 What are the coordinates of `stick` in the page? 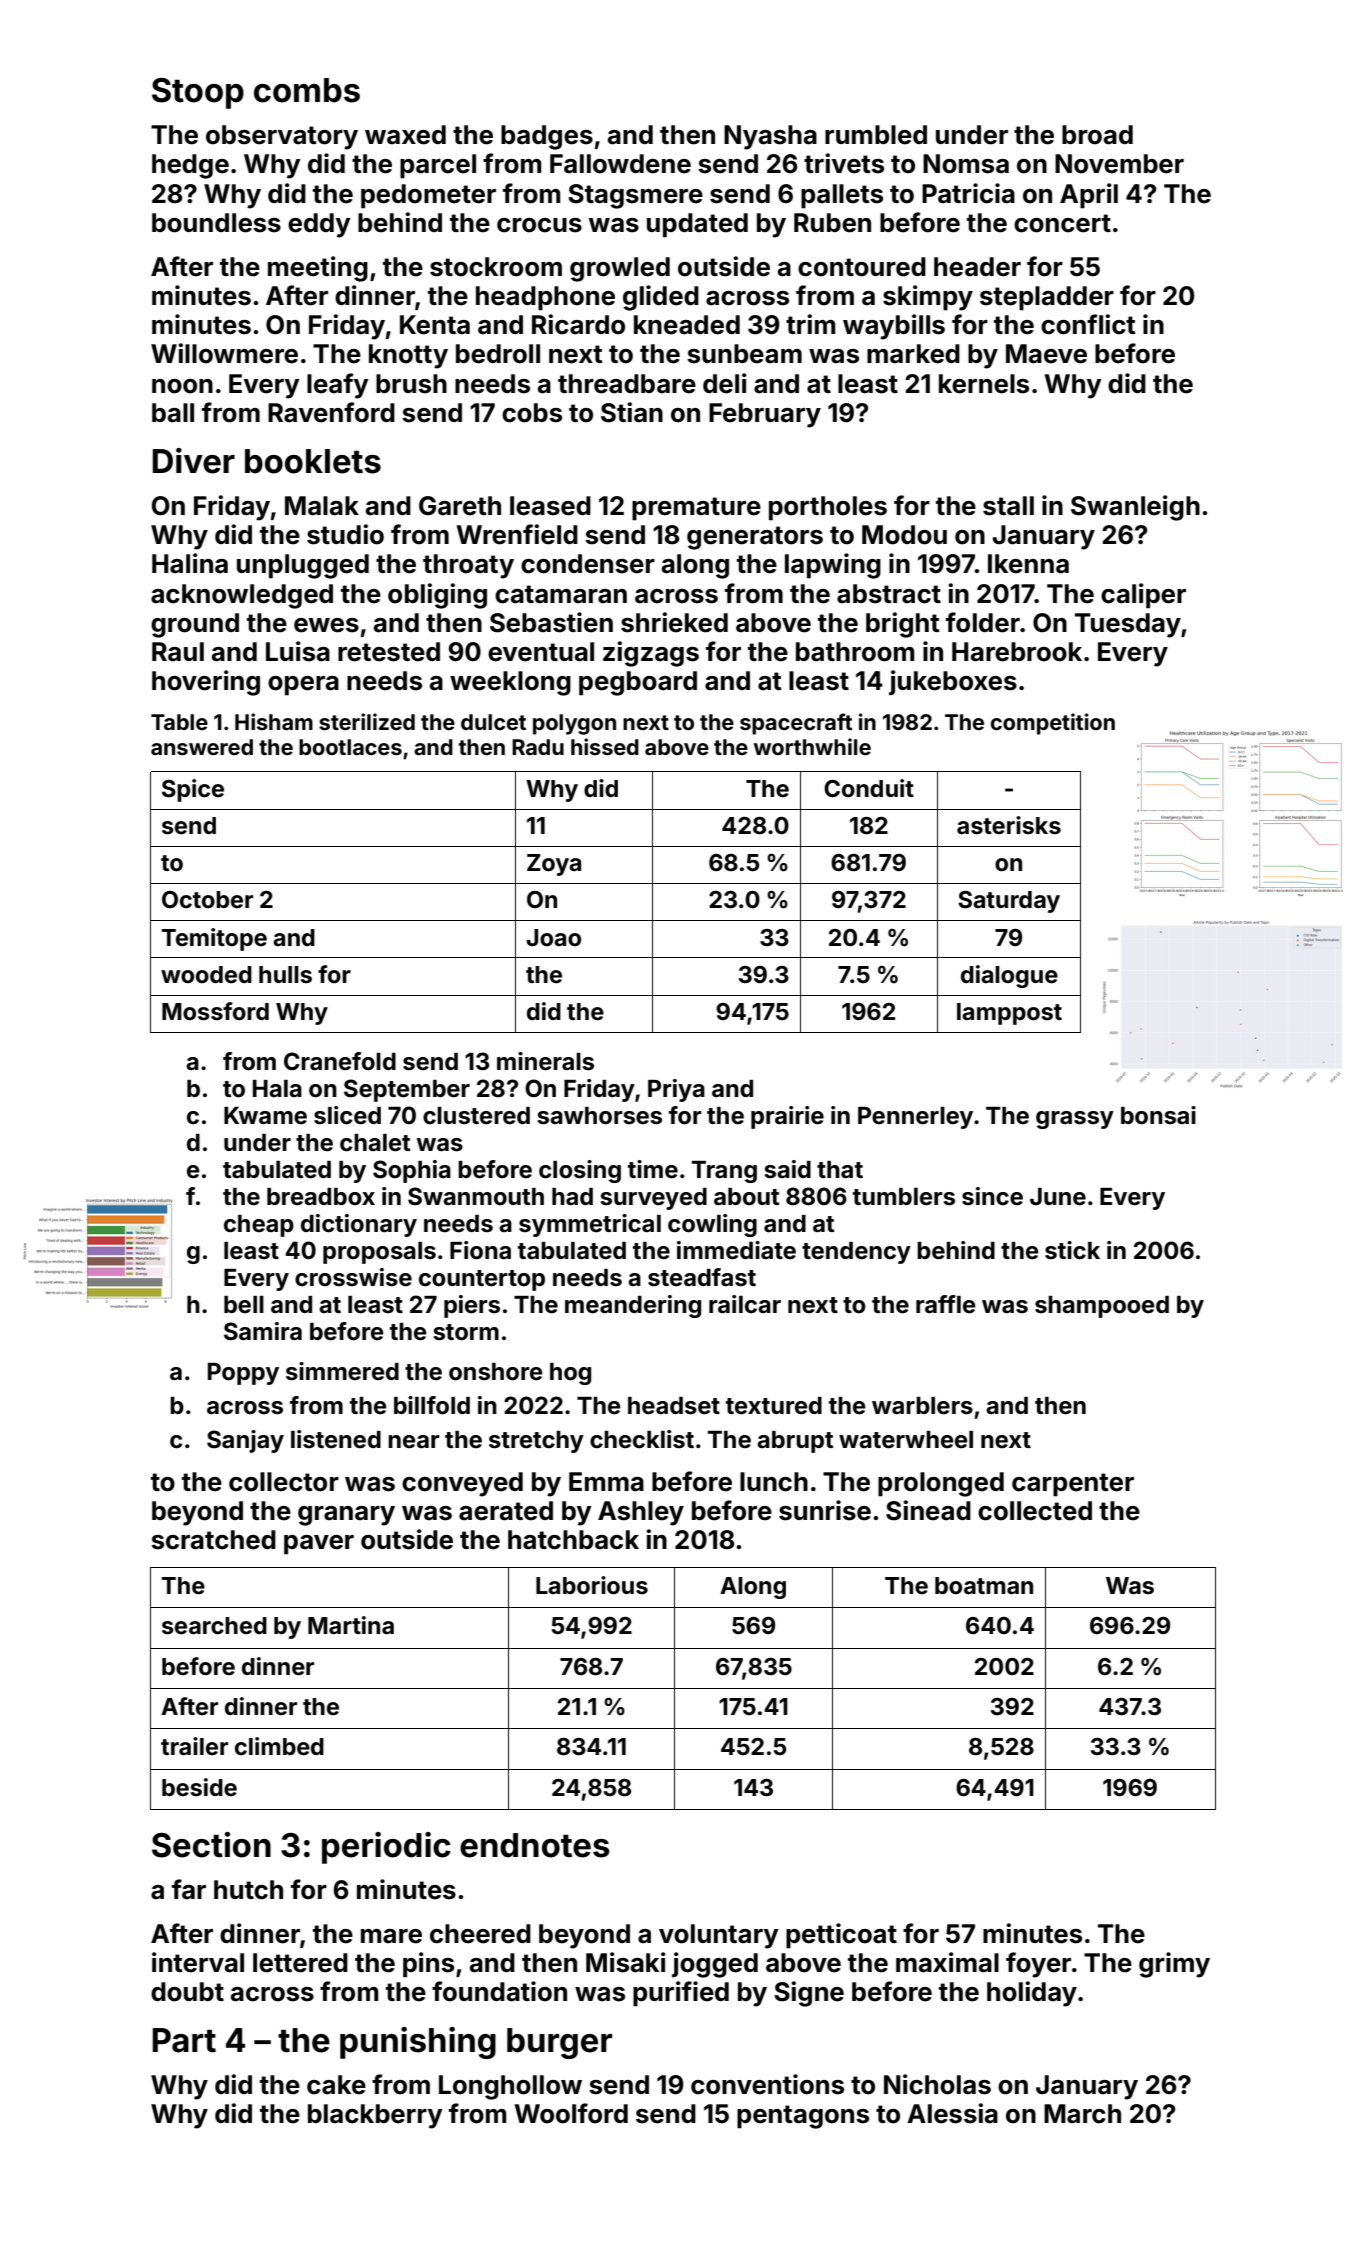 It's located at (1072, 1250).
